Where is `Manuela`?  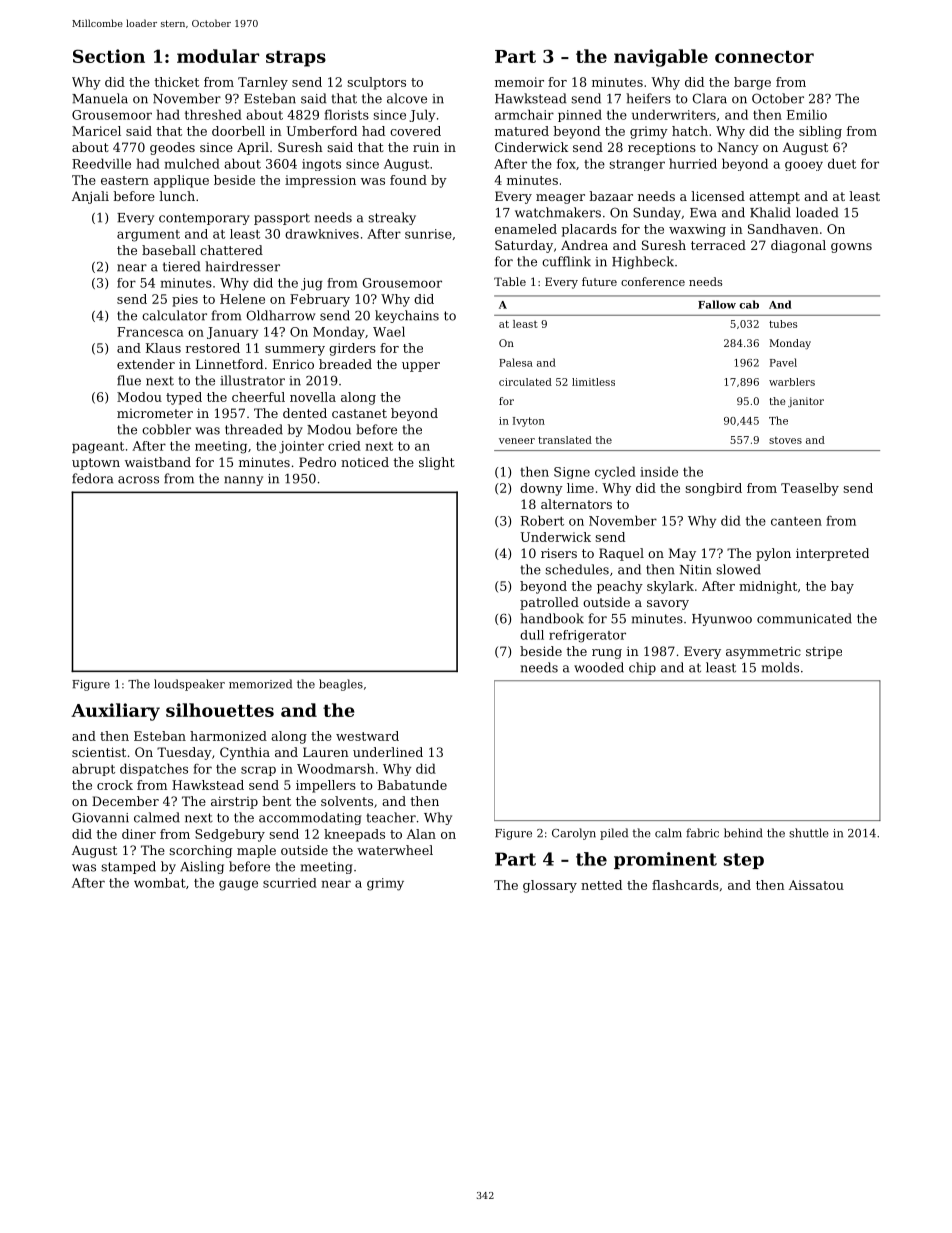
Manuela is located at coordinates (100, 98).
